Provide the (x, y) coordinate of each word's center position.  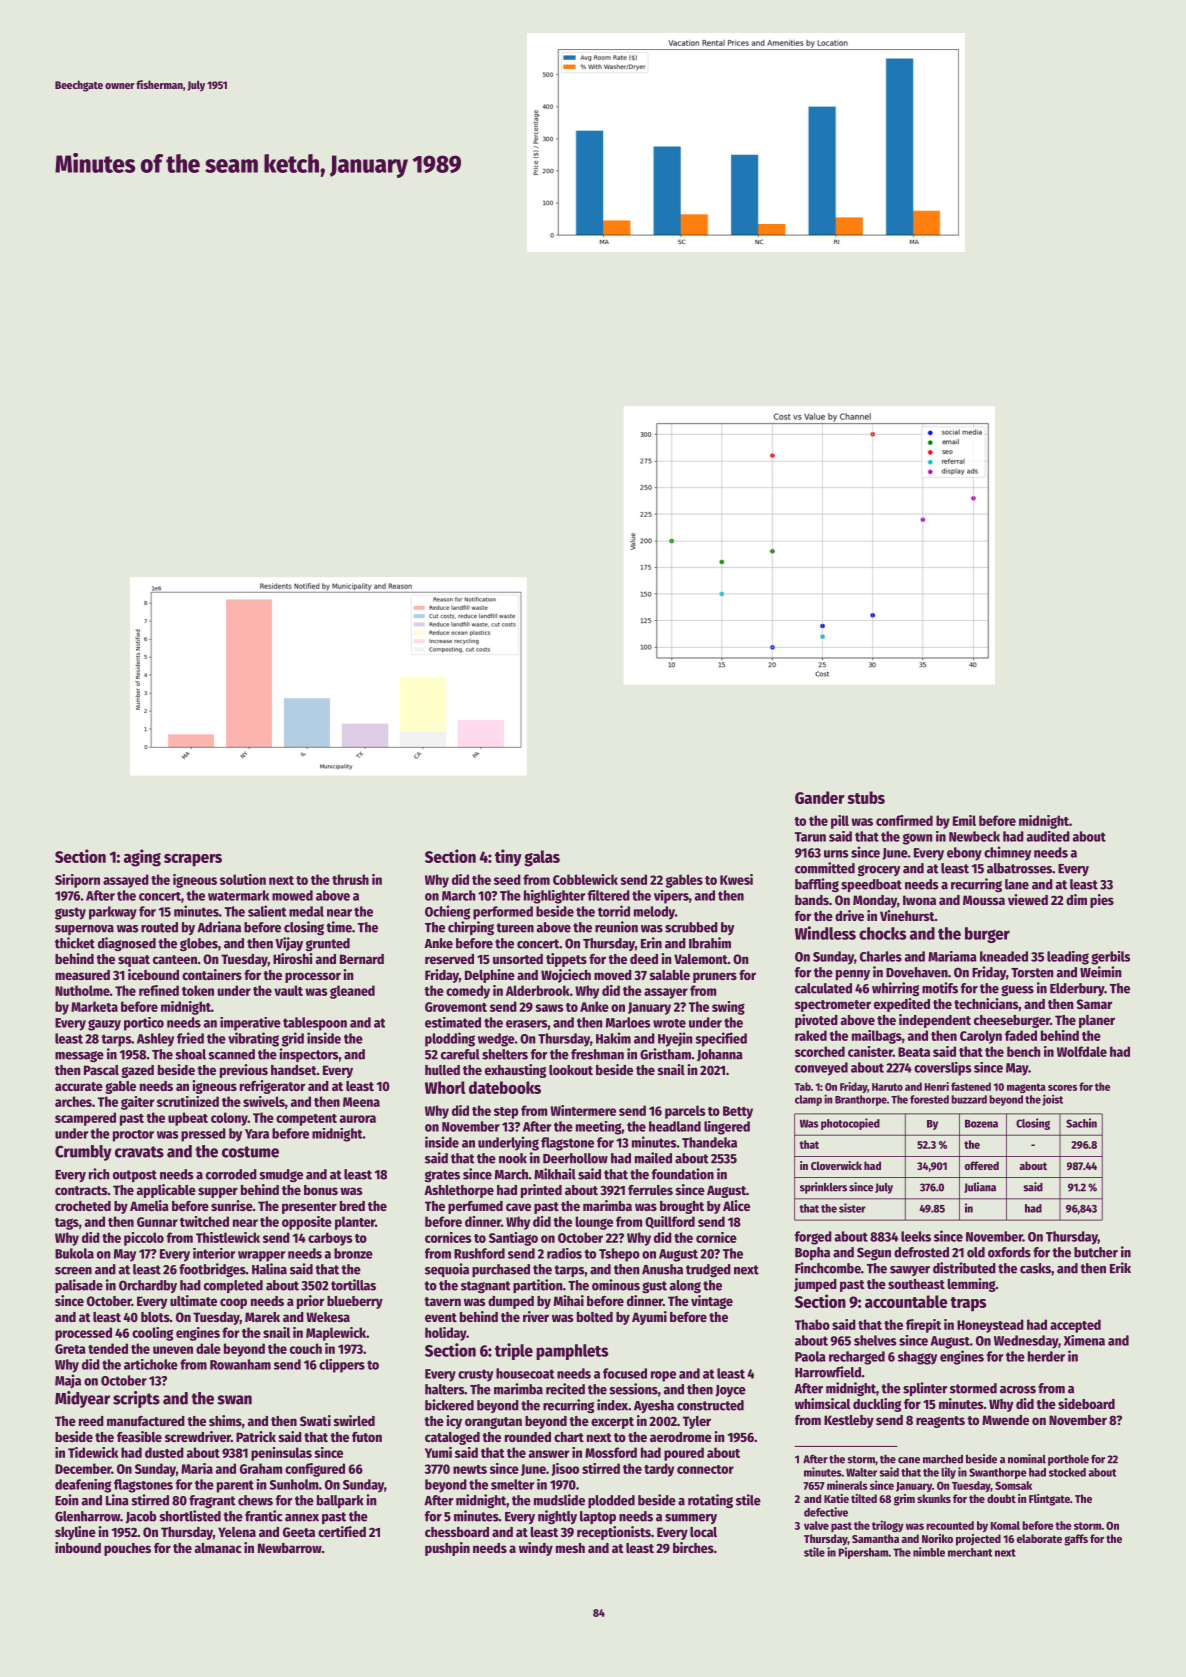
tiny (508, 857)
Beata (914, 1052)
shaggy (917, 1358)
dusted (164, 1452)
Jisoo (565, 1469)
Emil (964, 820)
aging (142, 858)
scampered (85, 1119)
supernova (84, 930)
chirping (471, 928)
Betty (738, 1112)
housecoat (525, 1373)
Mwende (1005, 1420)
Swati (315, 1420)
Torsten (1032, 973)
